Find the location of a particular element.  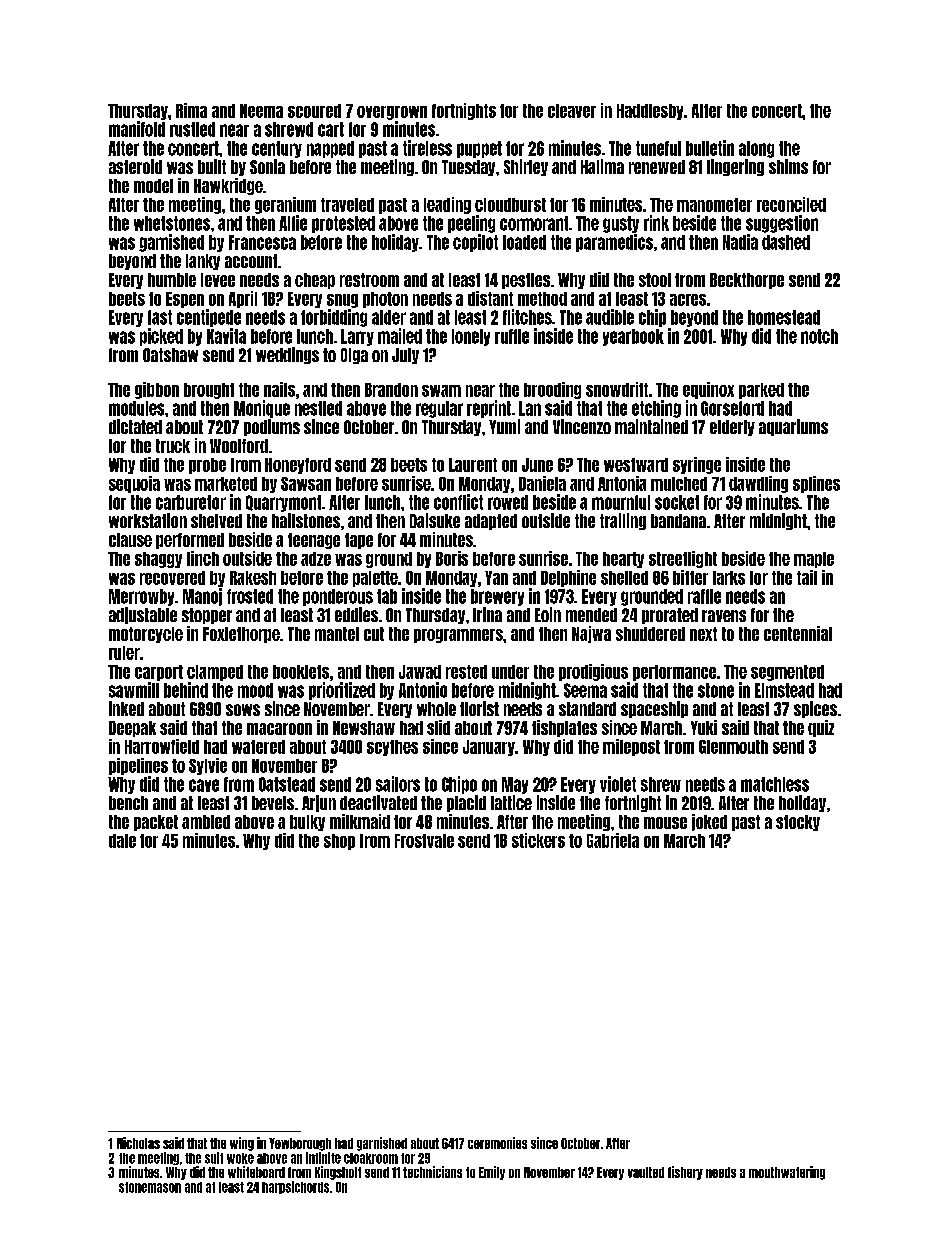

overgrown is located at coordinates (392, 113).
